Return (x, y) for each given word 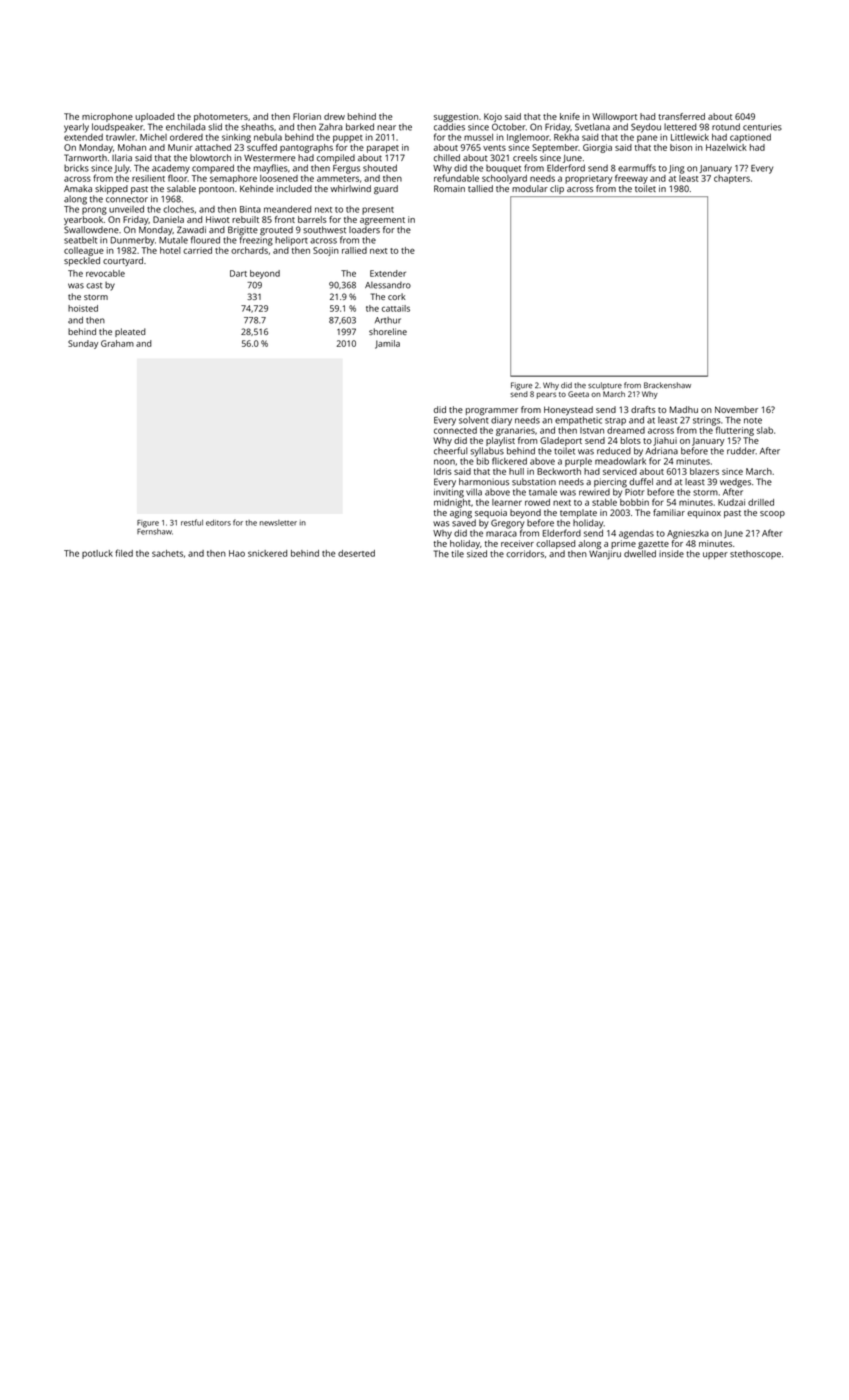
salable (181, 188)
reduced (614, 451)
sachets (167, 553)
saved (464, 523)
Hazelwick (726, 147)
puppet (348, 139)
